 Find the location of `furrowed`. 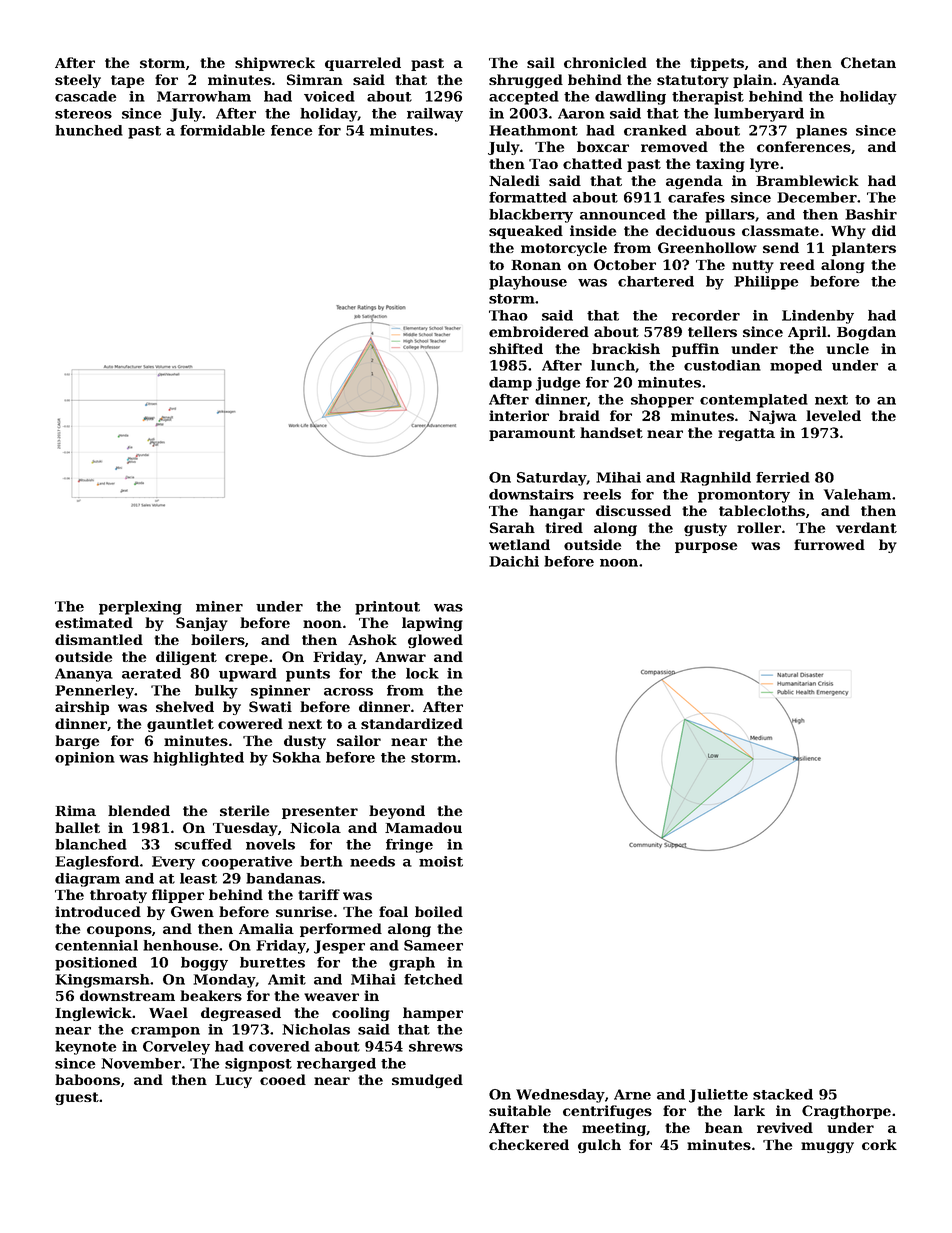

furrowed is located at coordinates (829, 544).
